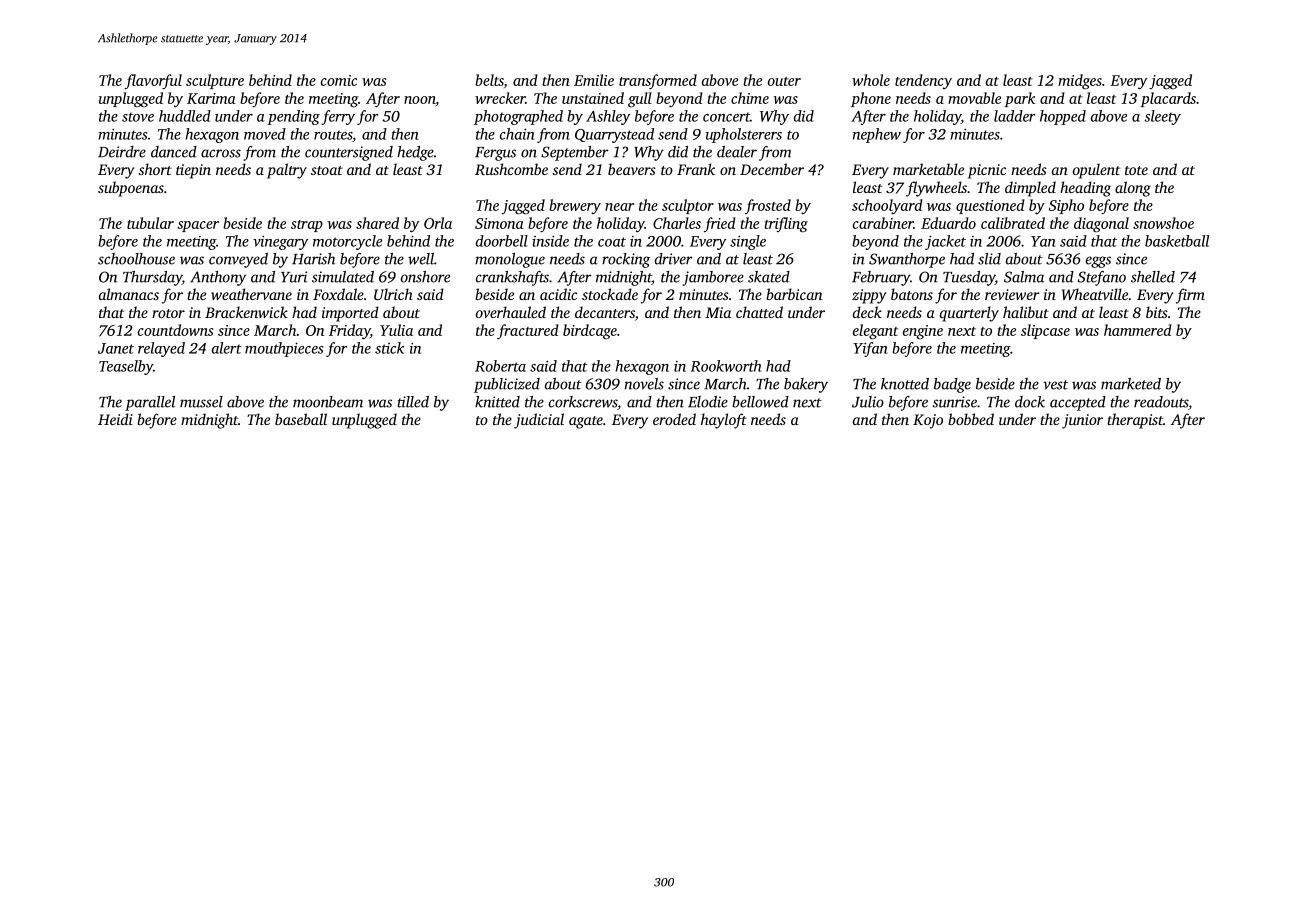  What do you see at coordinates (594, 80) in the screenshot?
I see `Emilie` at bounding box center [594, 80].
